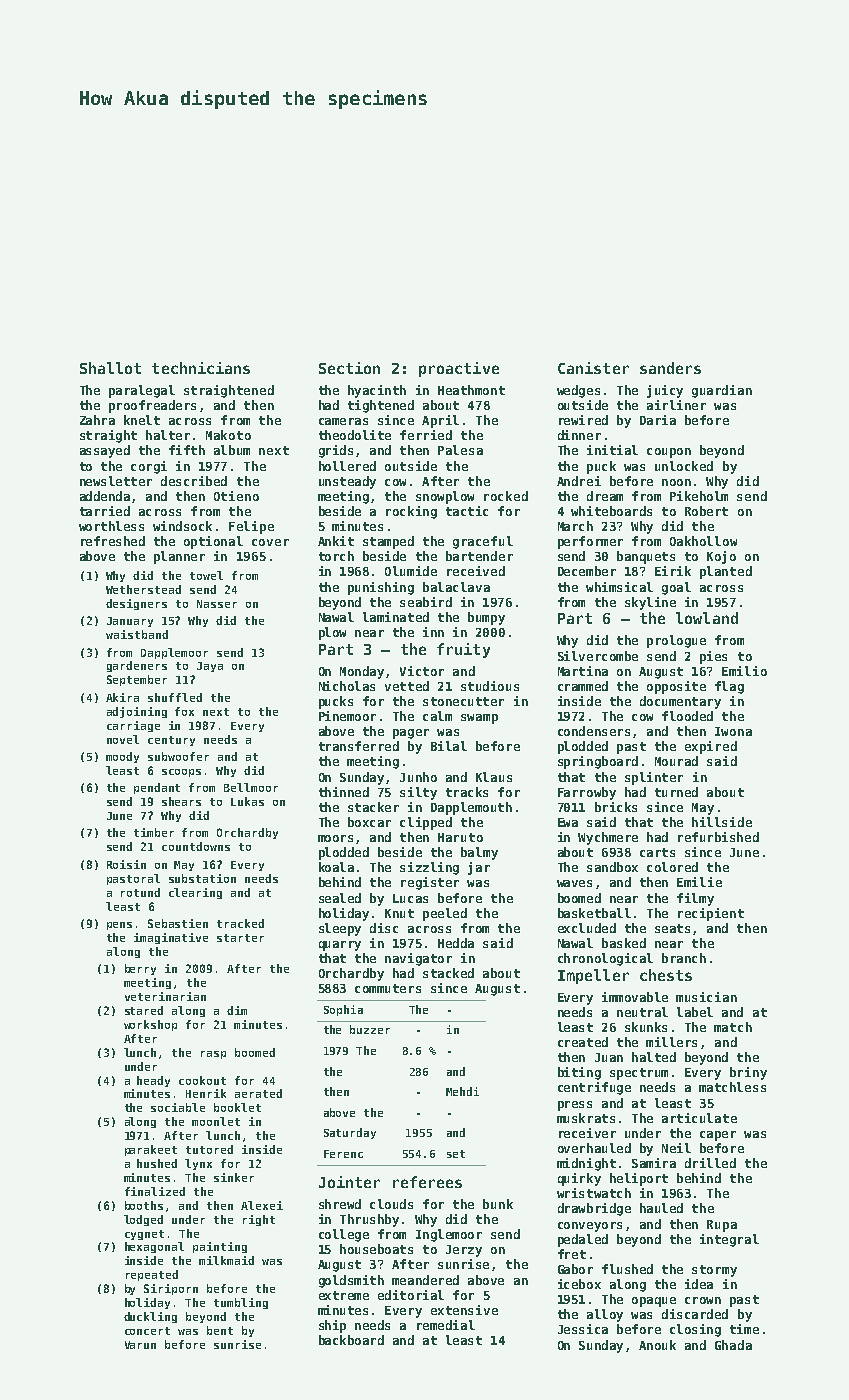 This document has height=1400, width=849. Describe the element at coordinates (157, 788) in the document. I see `pendant` at that location.
